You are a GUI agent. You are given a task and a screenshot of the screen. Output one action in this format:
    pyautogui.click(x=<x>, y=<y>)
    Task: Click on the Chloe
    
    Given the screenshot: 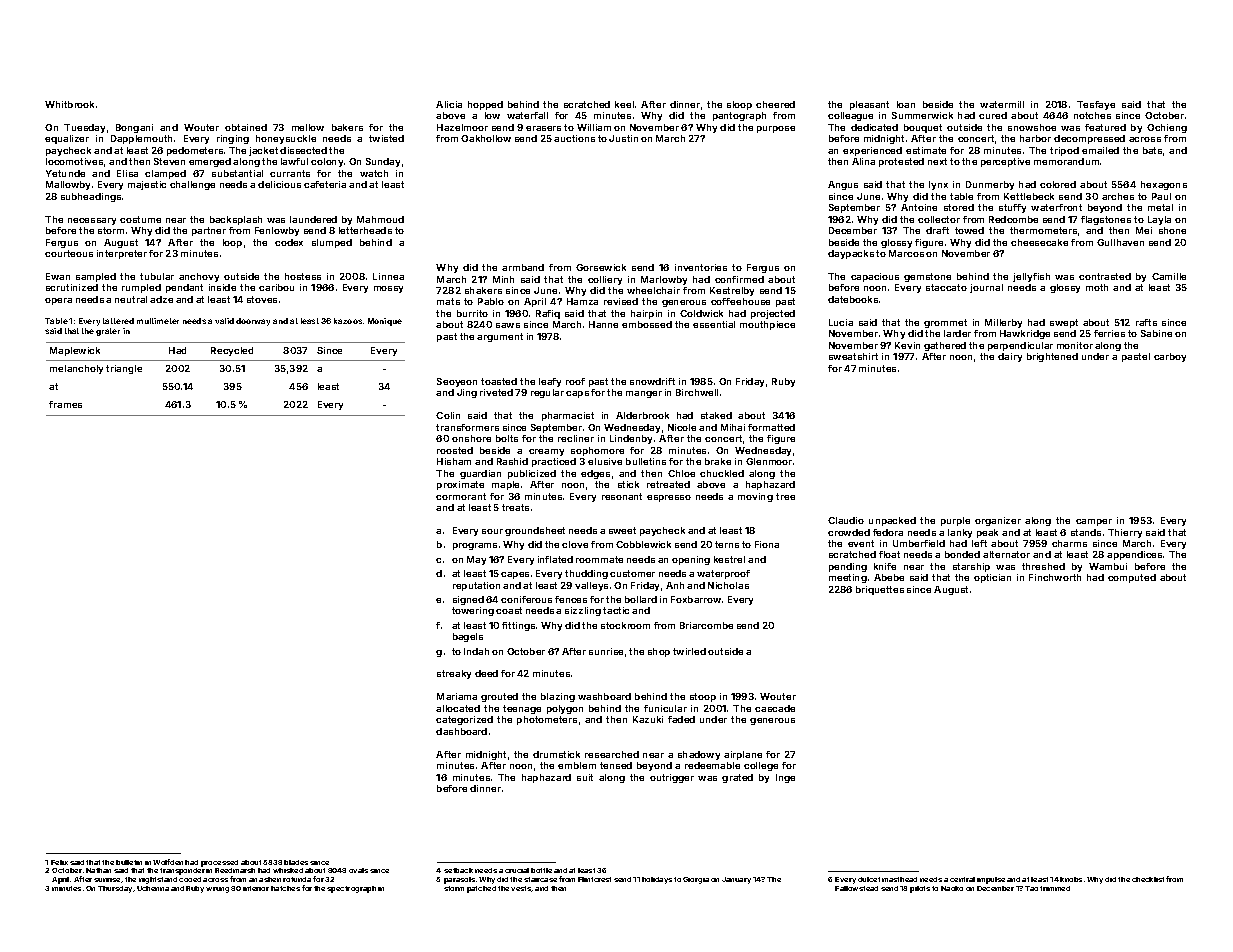 What is the action you would take?
    pyautogui.click(x=681, y=473)
